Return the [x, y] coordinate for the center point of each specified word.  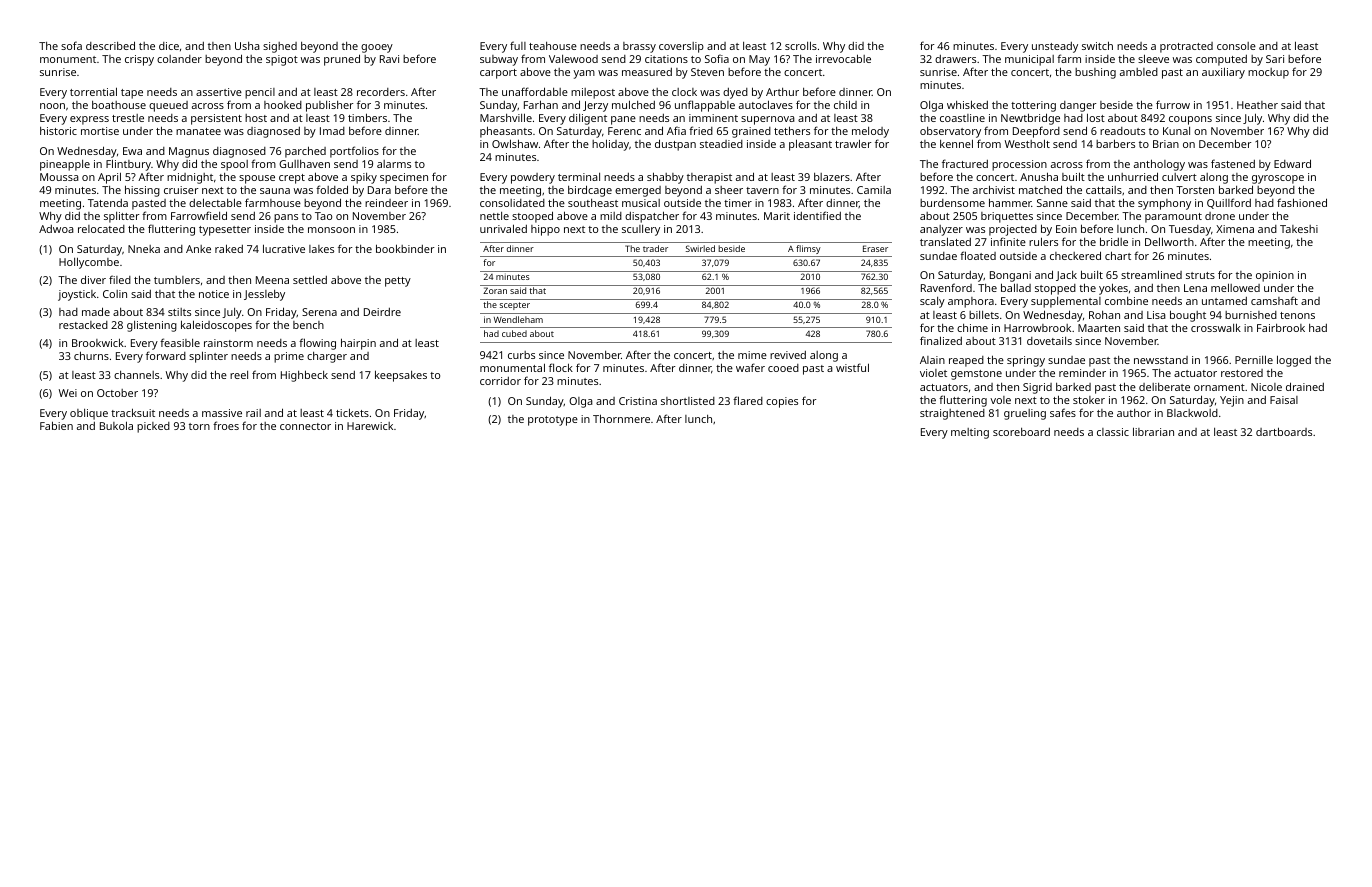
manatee [198, 131]
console [1236, 46]
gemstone [976, 375]
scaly [932, 302]
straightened [952, 414]
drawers [955, 59]
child [845, 104]
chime [972, 328]
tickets [352, 412]
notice [214, 294]
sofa [71, 45]
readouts [1122, 131]
